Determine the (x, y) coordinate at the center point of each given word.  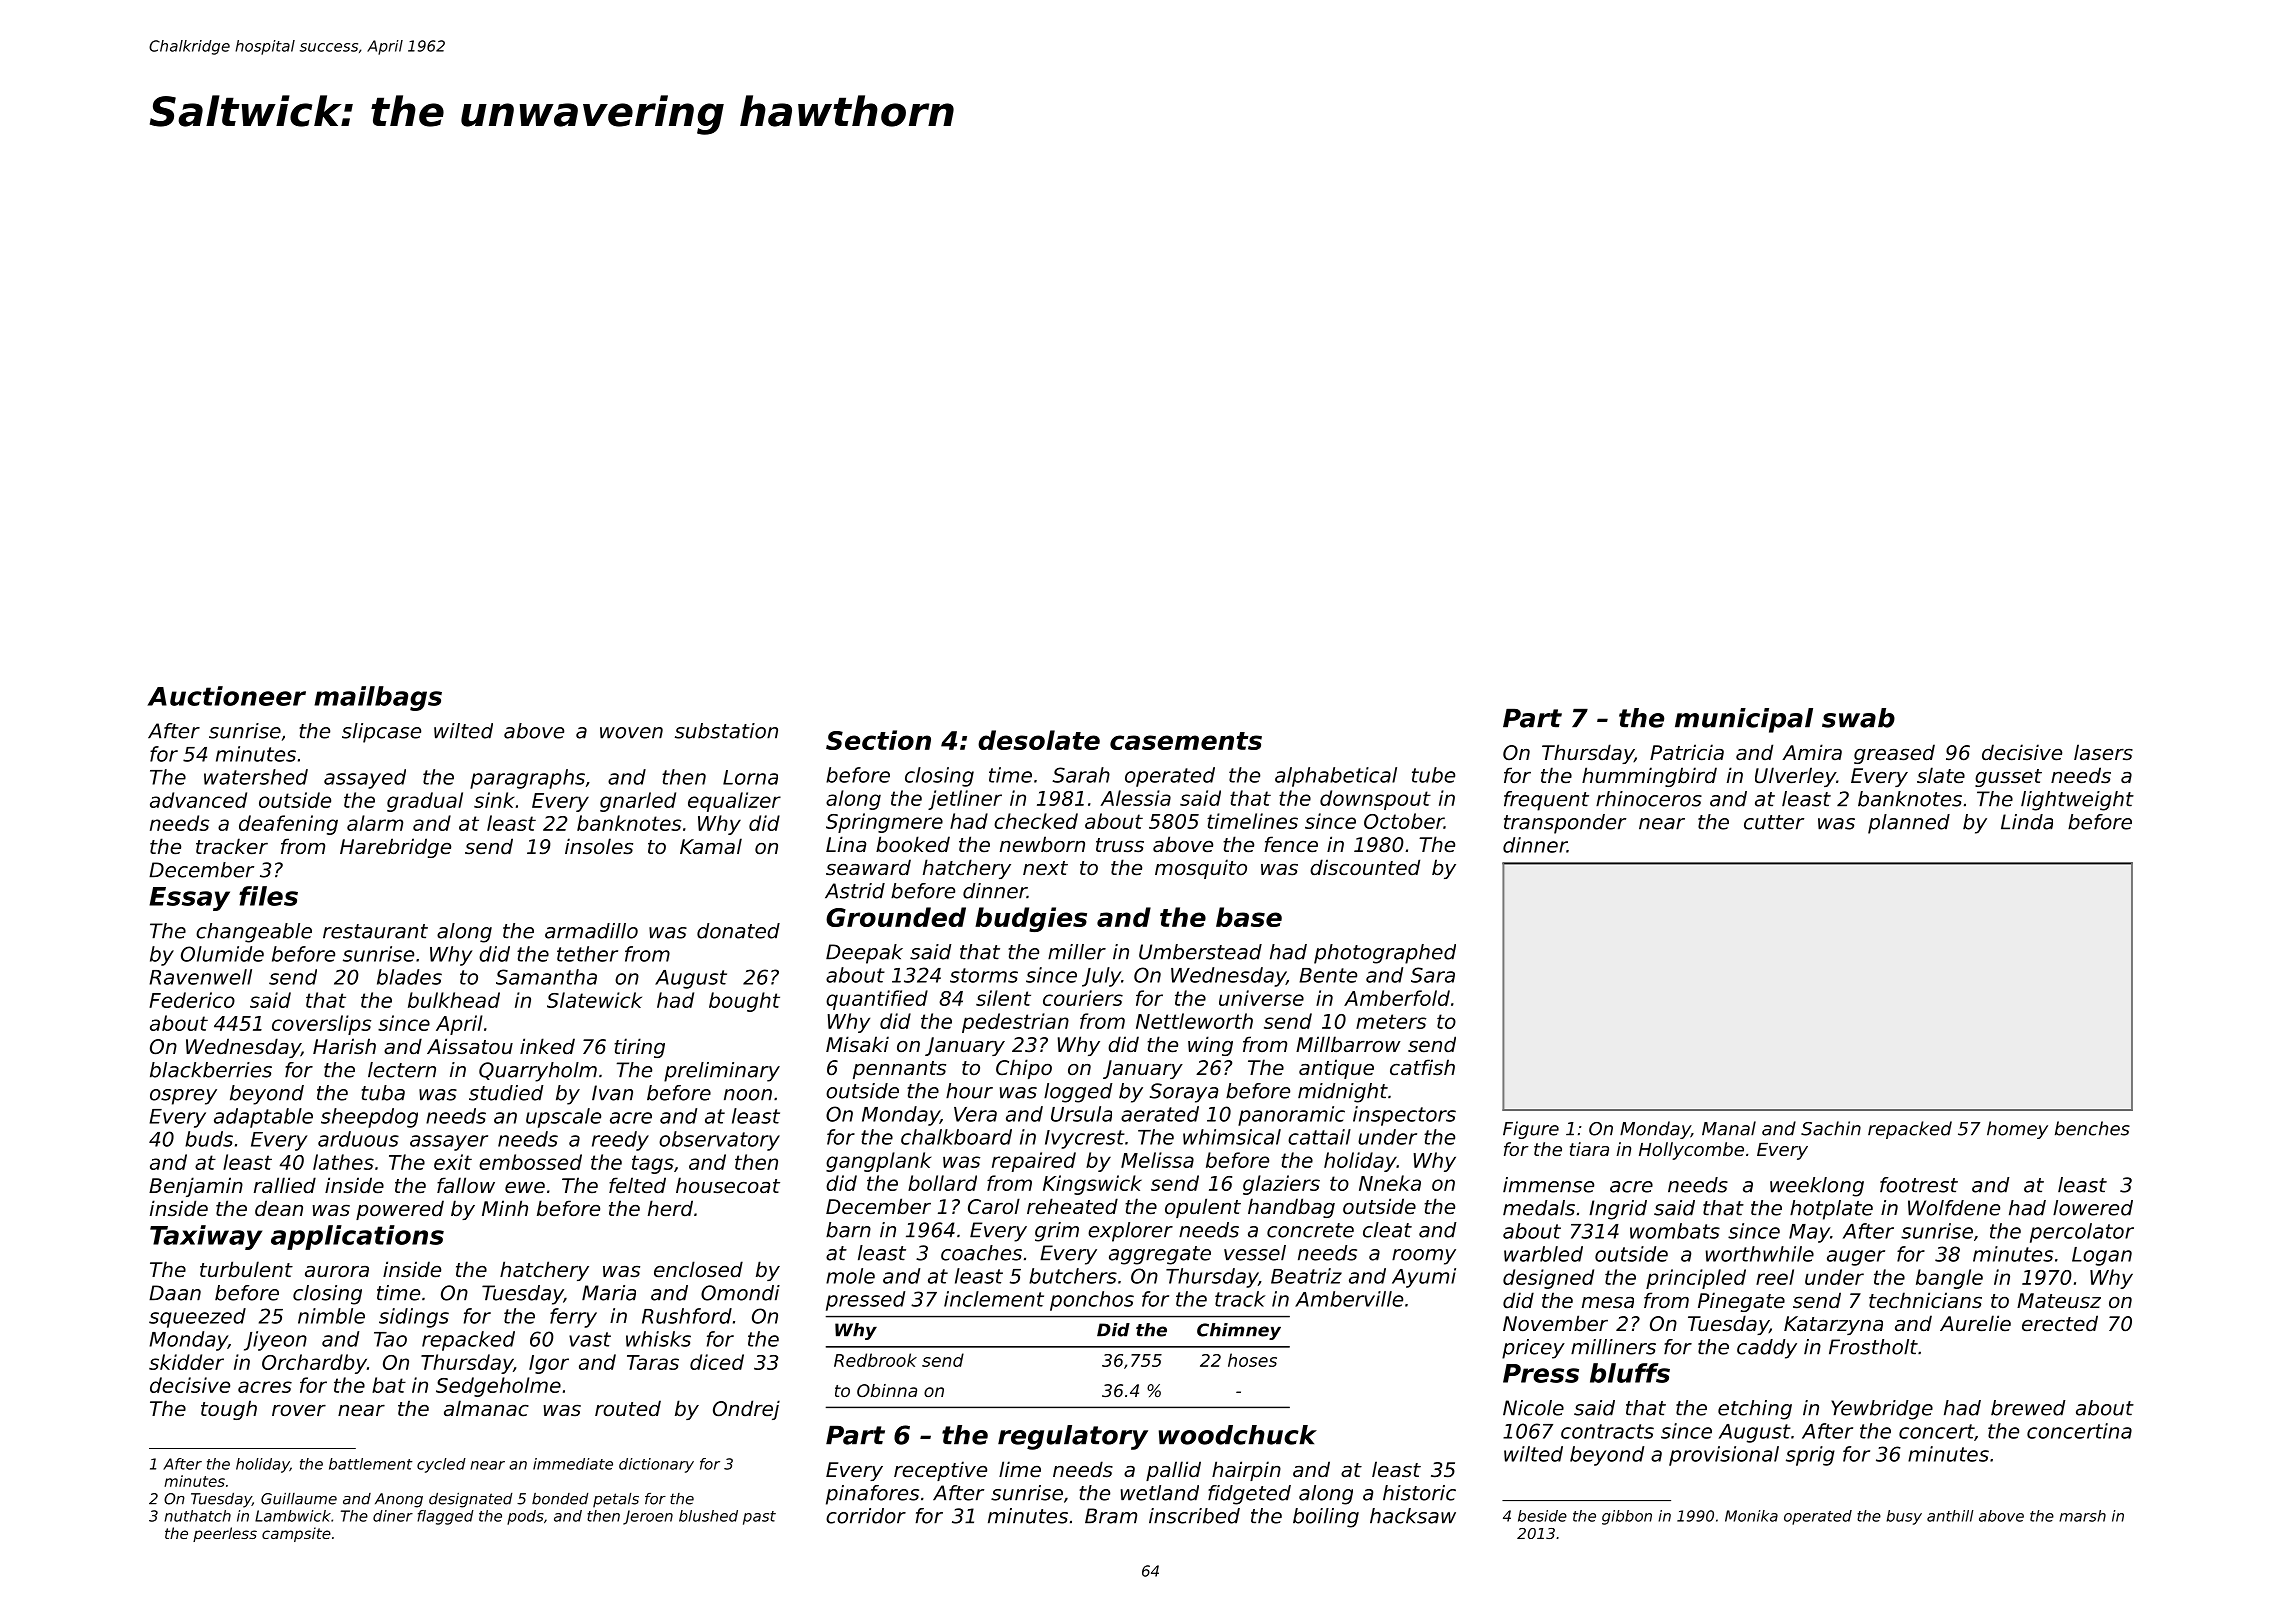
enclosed (698, 1269)
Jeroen (648, 1517)
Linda (2027, 822)
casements (1186, 741)
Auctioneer (226, 696)
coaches (981, 1253)
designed (1548, 1279)
